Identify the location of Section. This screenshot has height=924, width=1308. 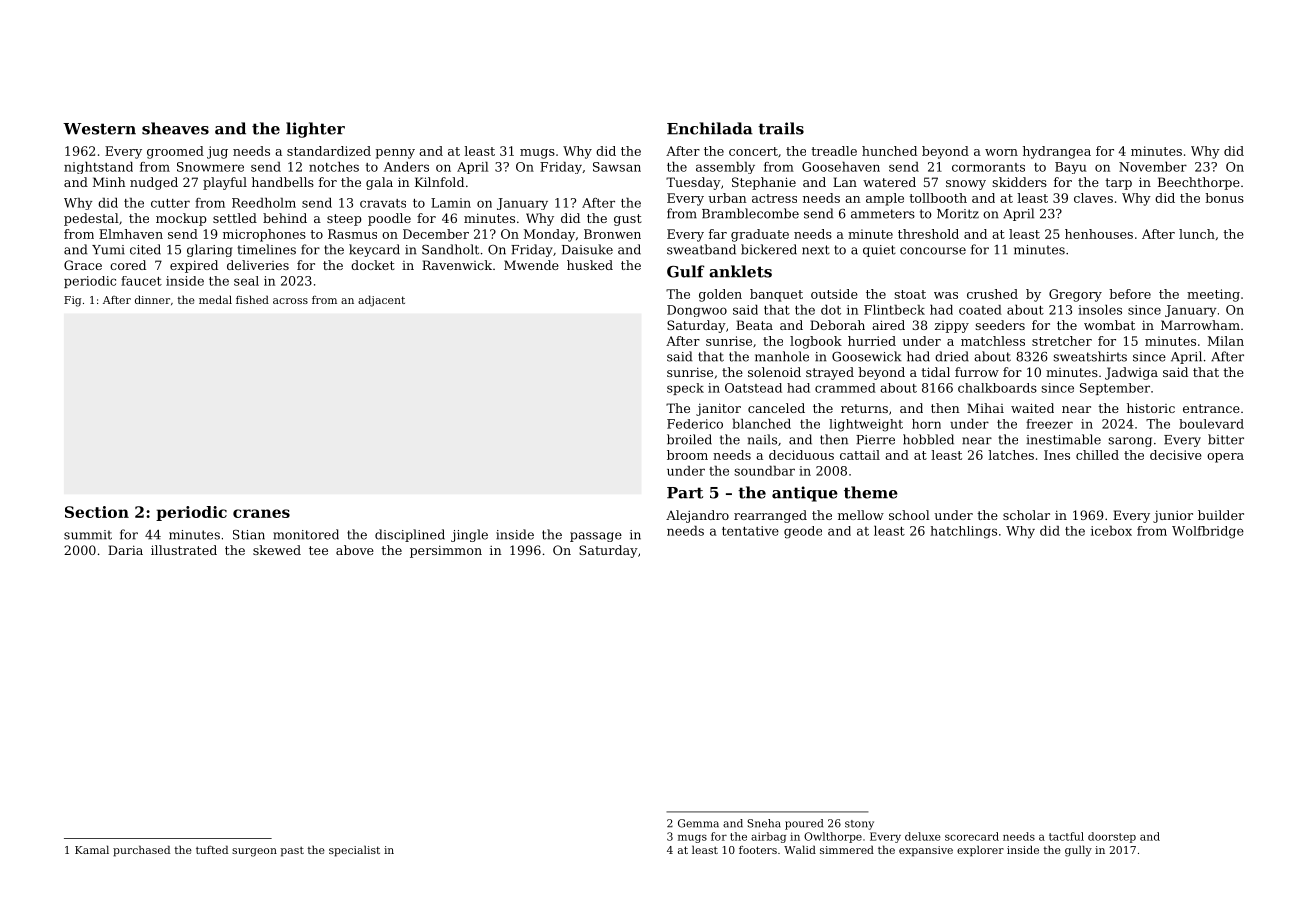
(97, 512).
